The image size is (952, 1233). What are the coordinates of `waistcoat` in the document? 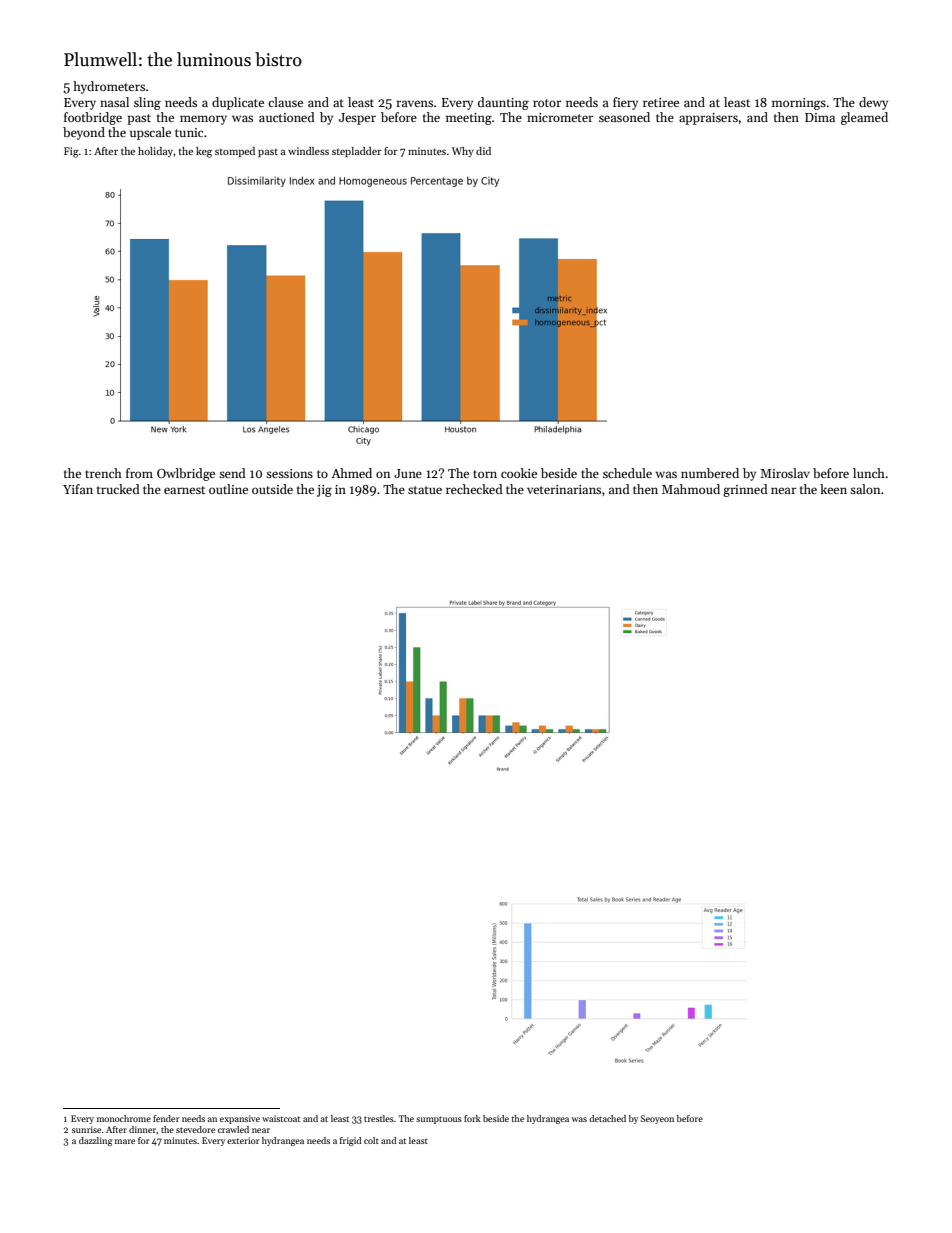 It's located at (281, 1118).
